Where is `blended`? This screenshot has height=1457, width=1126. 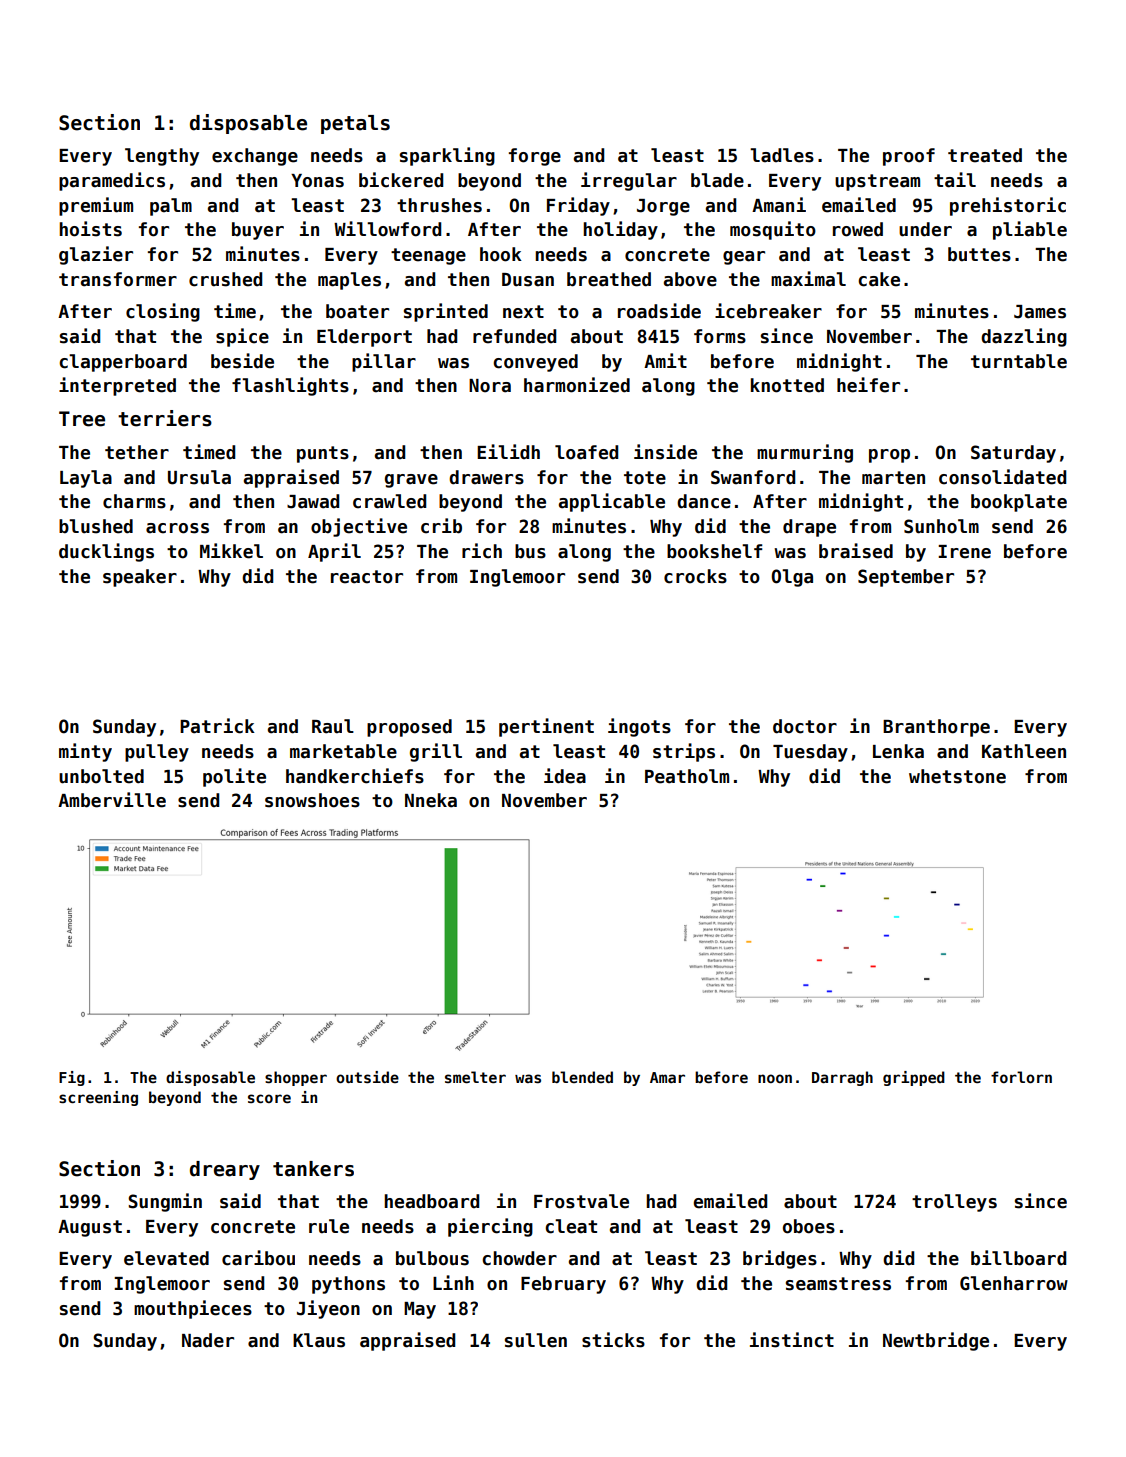 blended is located at coordinates (582, 1077).
